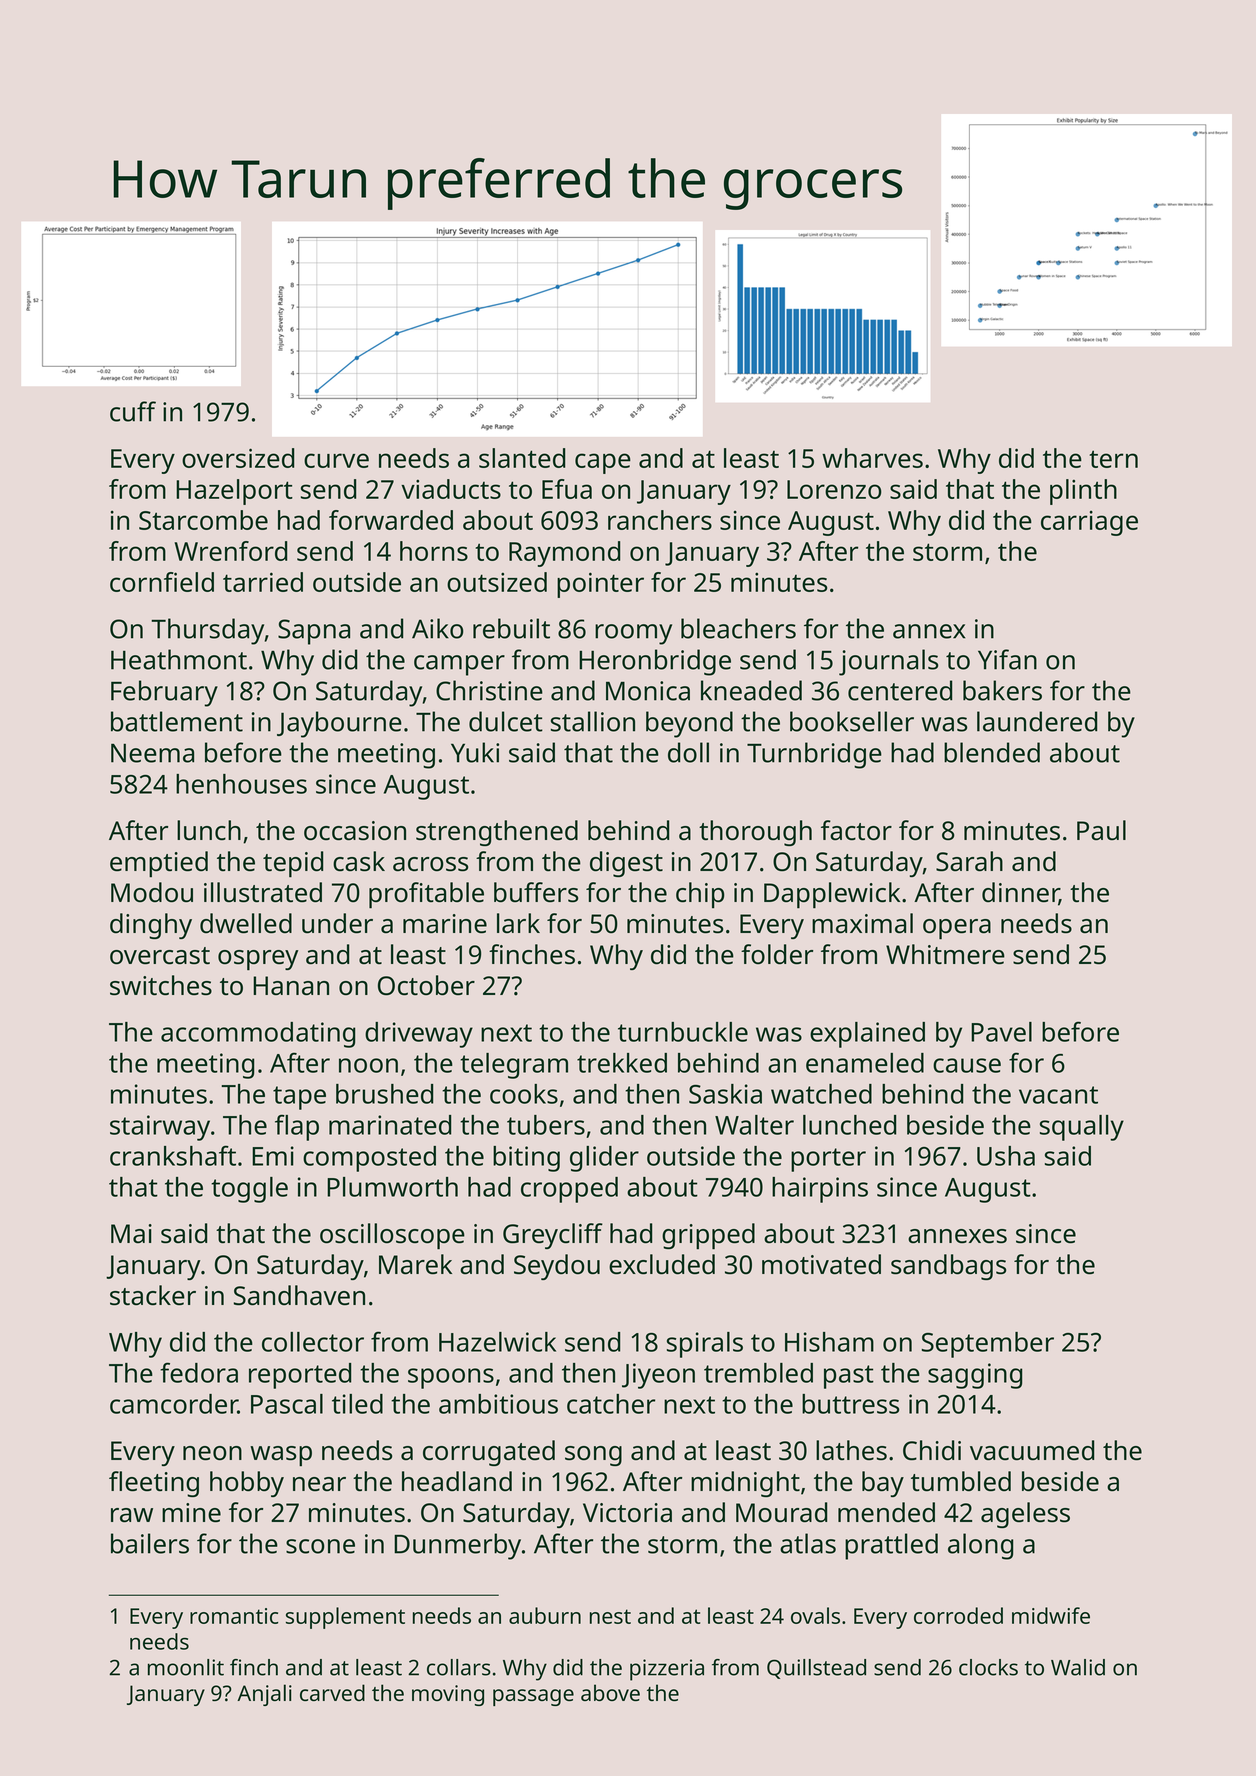 The height and width of the page is (1776, 1256). I want to click on Jiyeon, so click(658, 1376).
